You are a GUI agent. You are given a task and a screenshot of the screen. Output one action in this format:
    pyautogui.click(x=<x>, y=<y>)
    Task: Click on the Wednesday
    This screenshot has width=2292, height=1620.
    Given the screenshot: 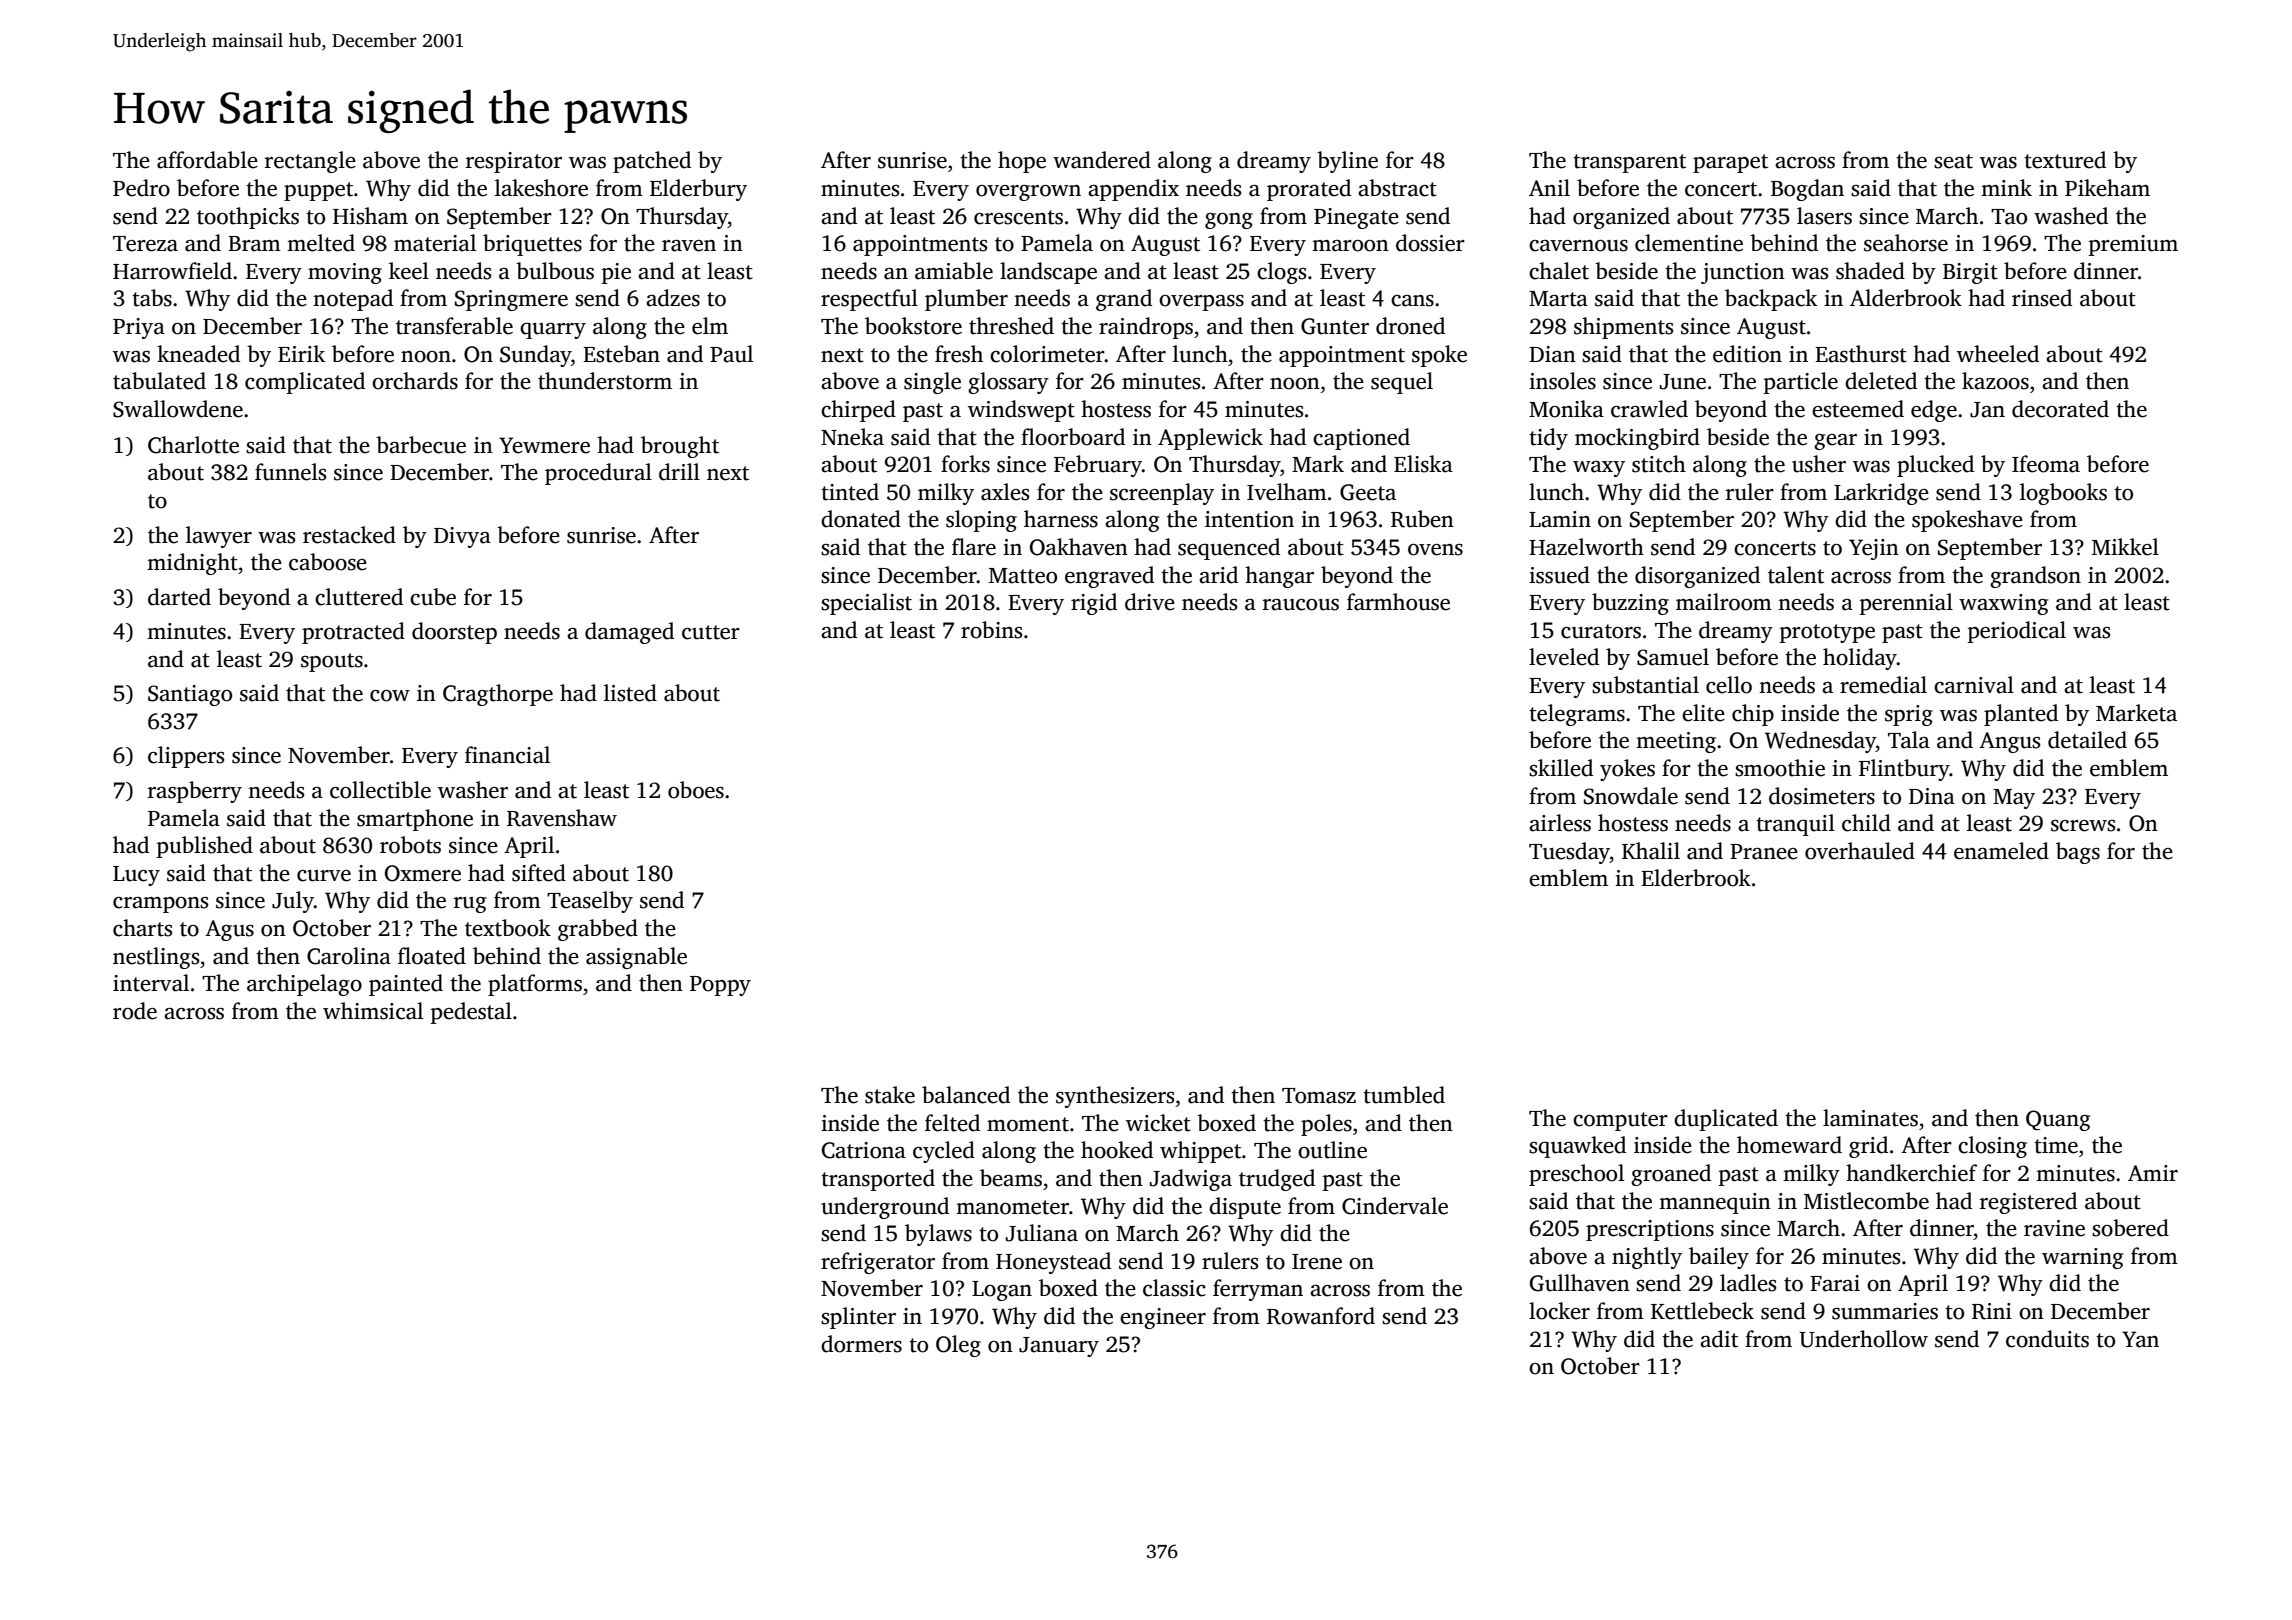 What is the action you would take?
    pyautogui.click(x=1820, y=742)
